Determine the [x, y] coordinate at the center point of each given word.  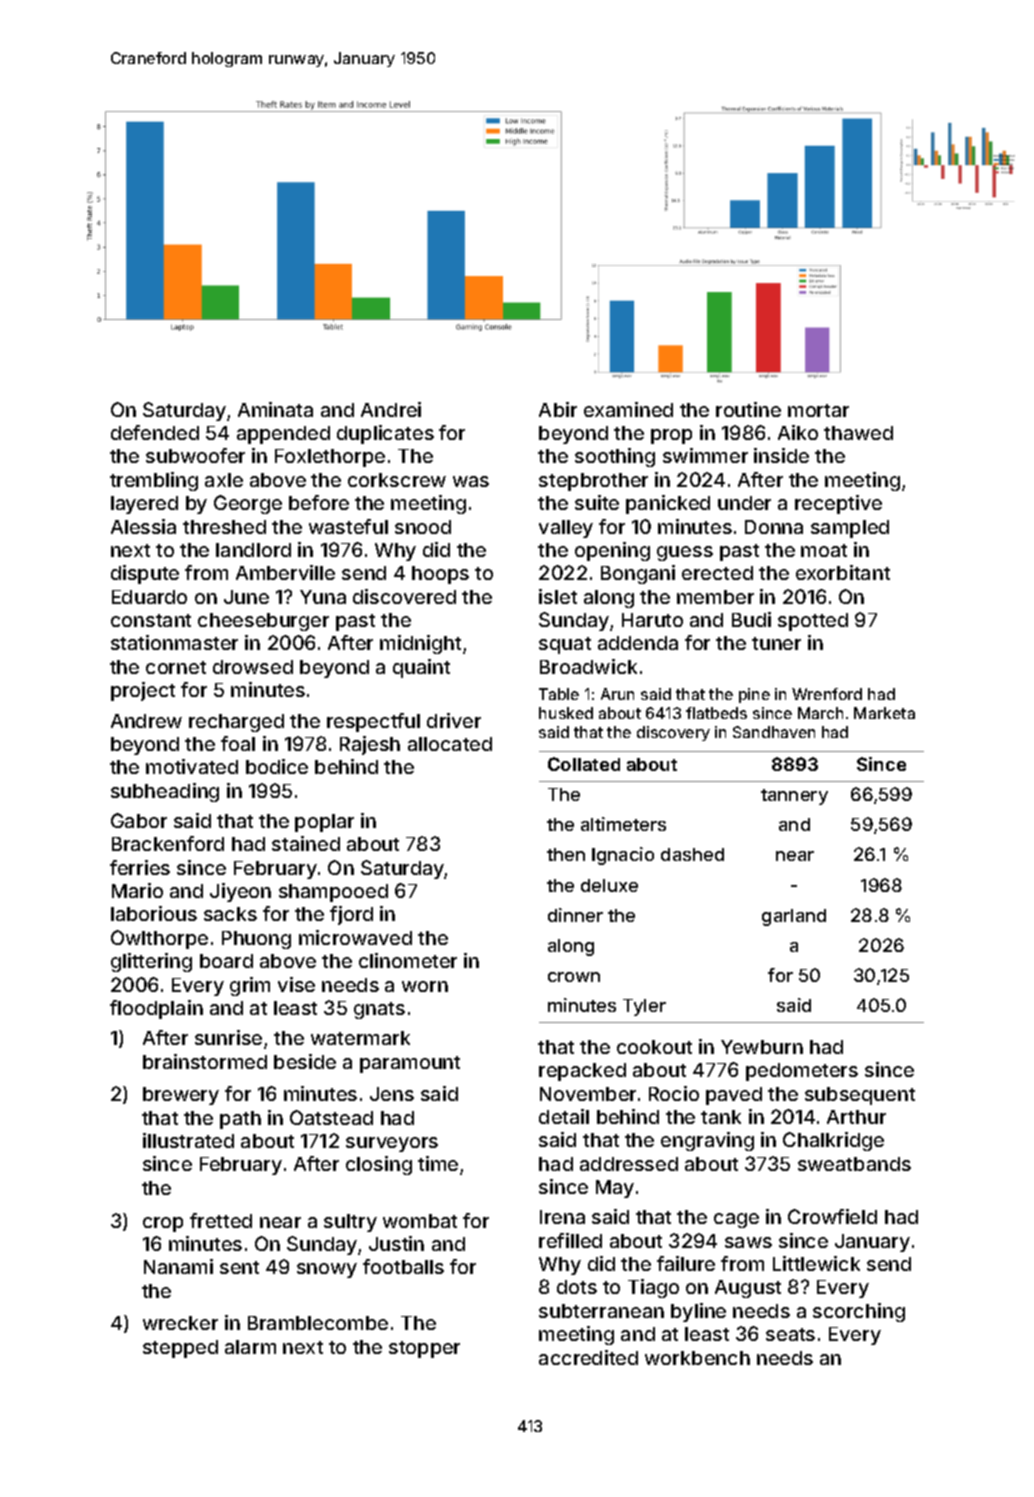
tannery [794, 797]
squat [565, 645]
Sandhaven [774, 732]
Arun [617, 694]
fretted [221, 1220]
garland [794, 917]
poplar [324, 823]
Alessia [143, 526]
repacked [582, 1072]
